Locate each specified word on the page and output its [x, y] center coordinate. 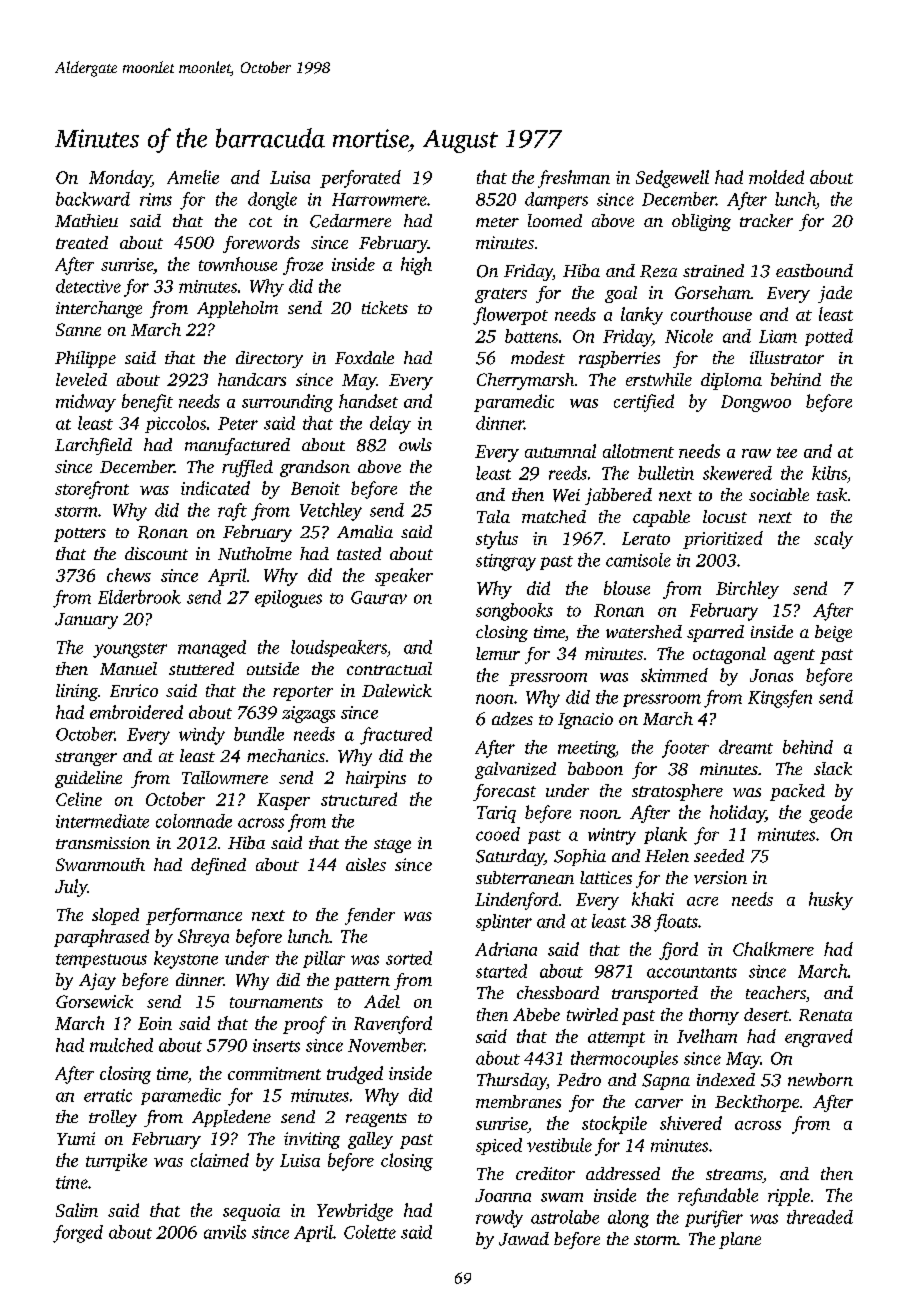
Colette [370, 1232]
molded [776, 177]
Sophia [580, 857]
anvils [225, 1232]
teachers [776, 992]
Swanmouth [100, 864]
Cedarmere [350, 221]
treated [82, 242]
